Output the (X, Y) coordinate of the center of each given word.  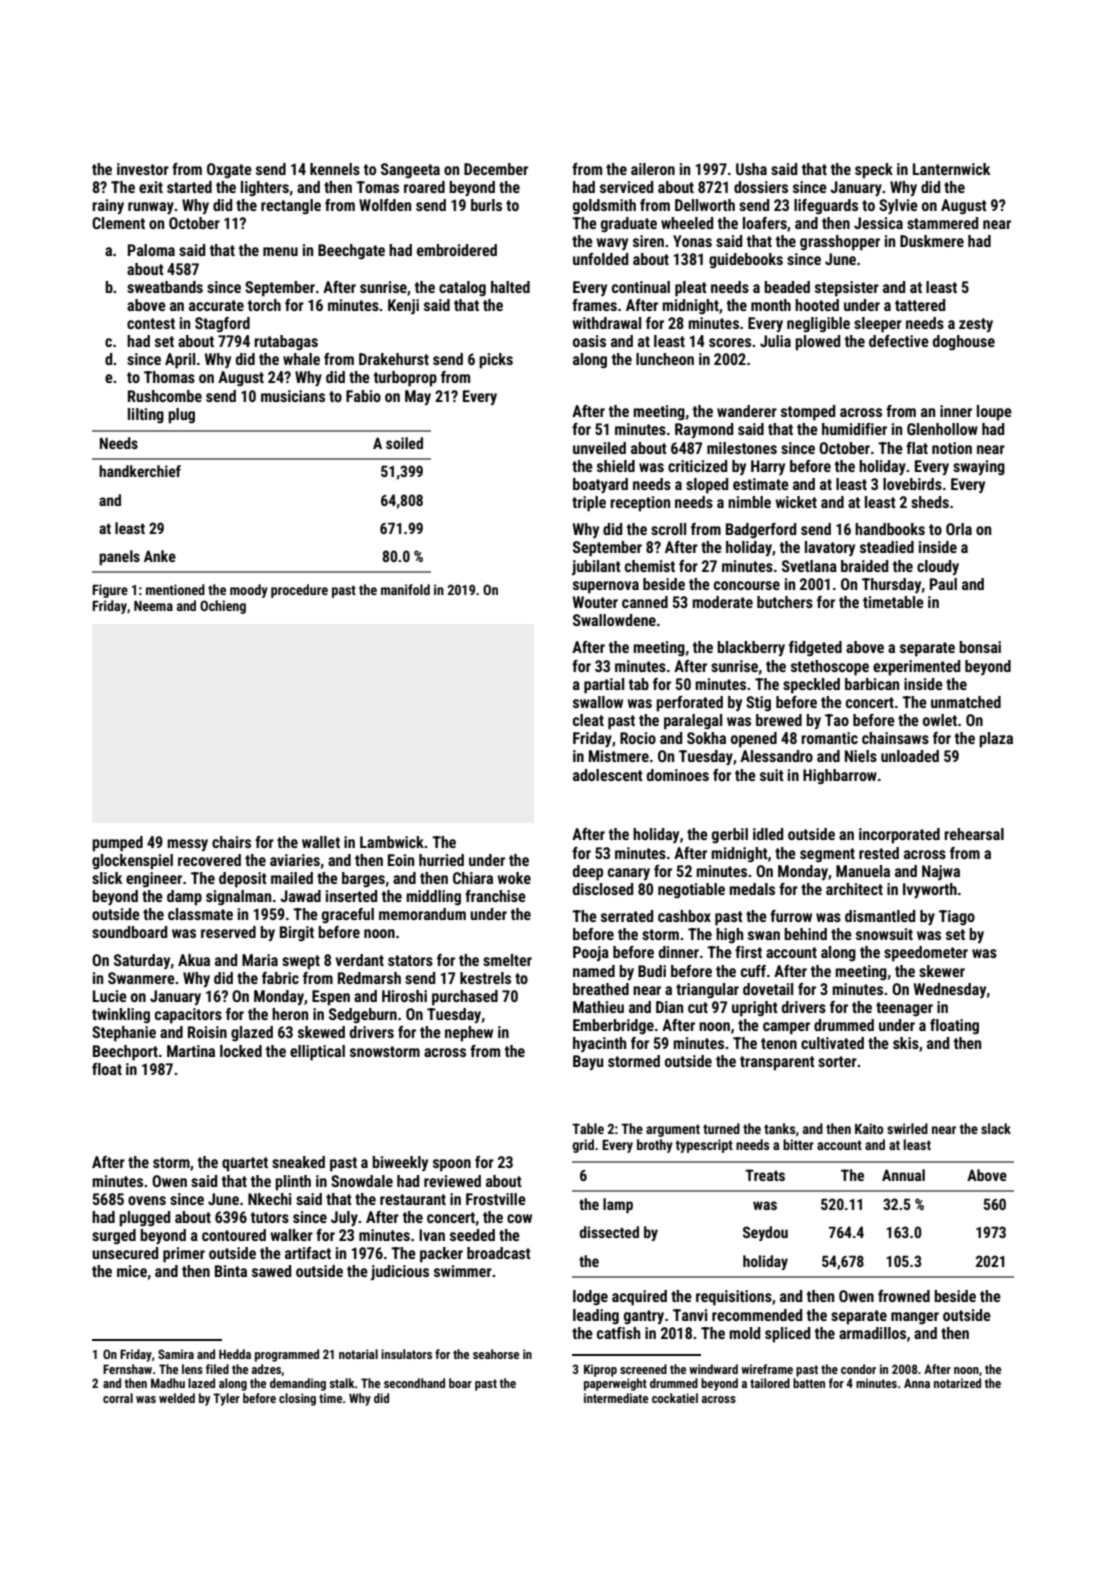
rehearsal (974, 834)
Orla (959, 529)
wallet (321, 842)
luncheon (665, 359)
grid (583, 1146)
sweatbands (165, 287)
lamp (618, 1205)
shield (616, 466)
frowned (904, 1296)
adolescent (608, 775)
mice (132, 1271)
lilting (146, 416)
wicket (796, 502)
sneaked (298, 1162)
